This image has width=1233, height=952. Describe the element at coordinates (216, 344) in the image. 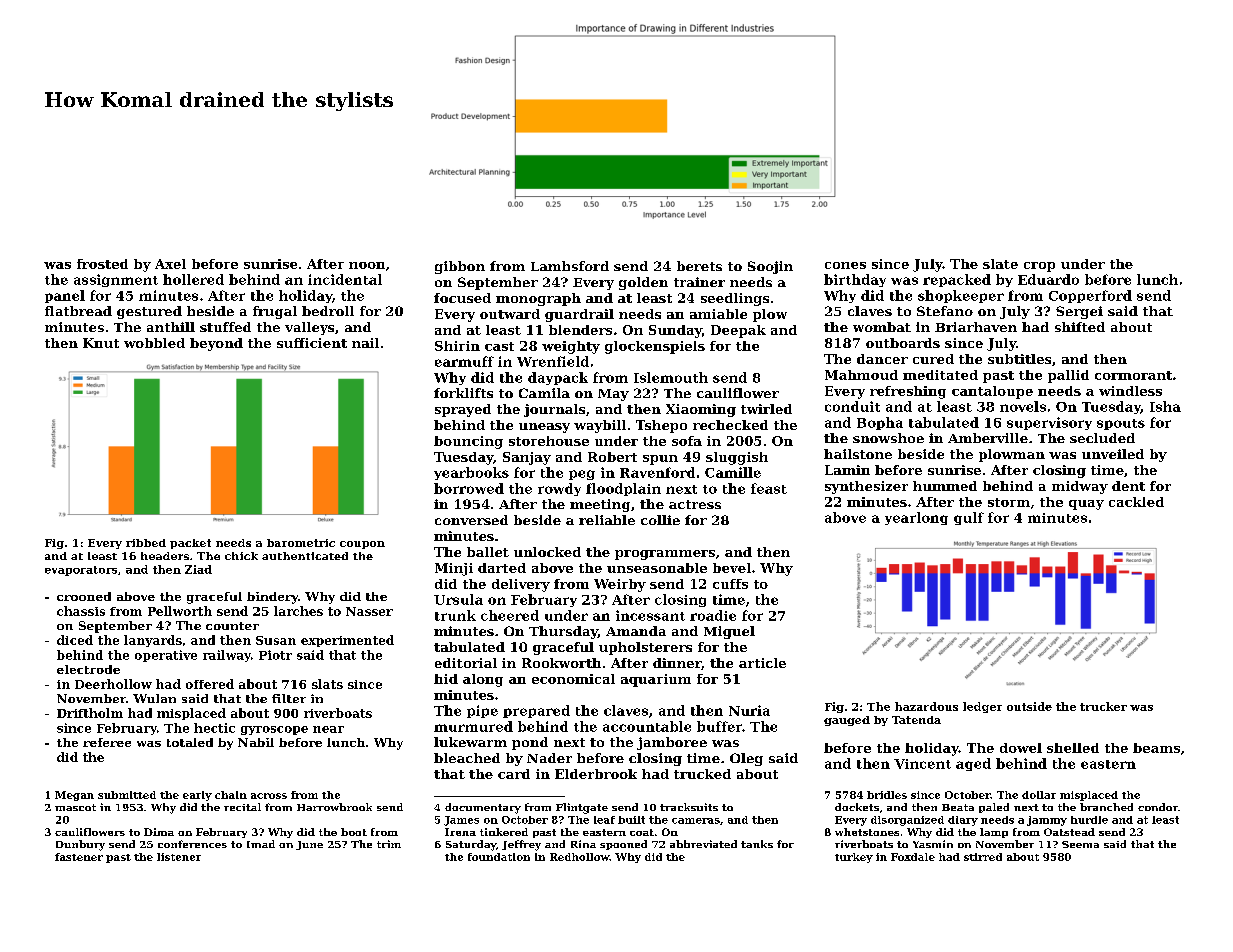

I see `beyond` at that location.
